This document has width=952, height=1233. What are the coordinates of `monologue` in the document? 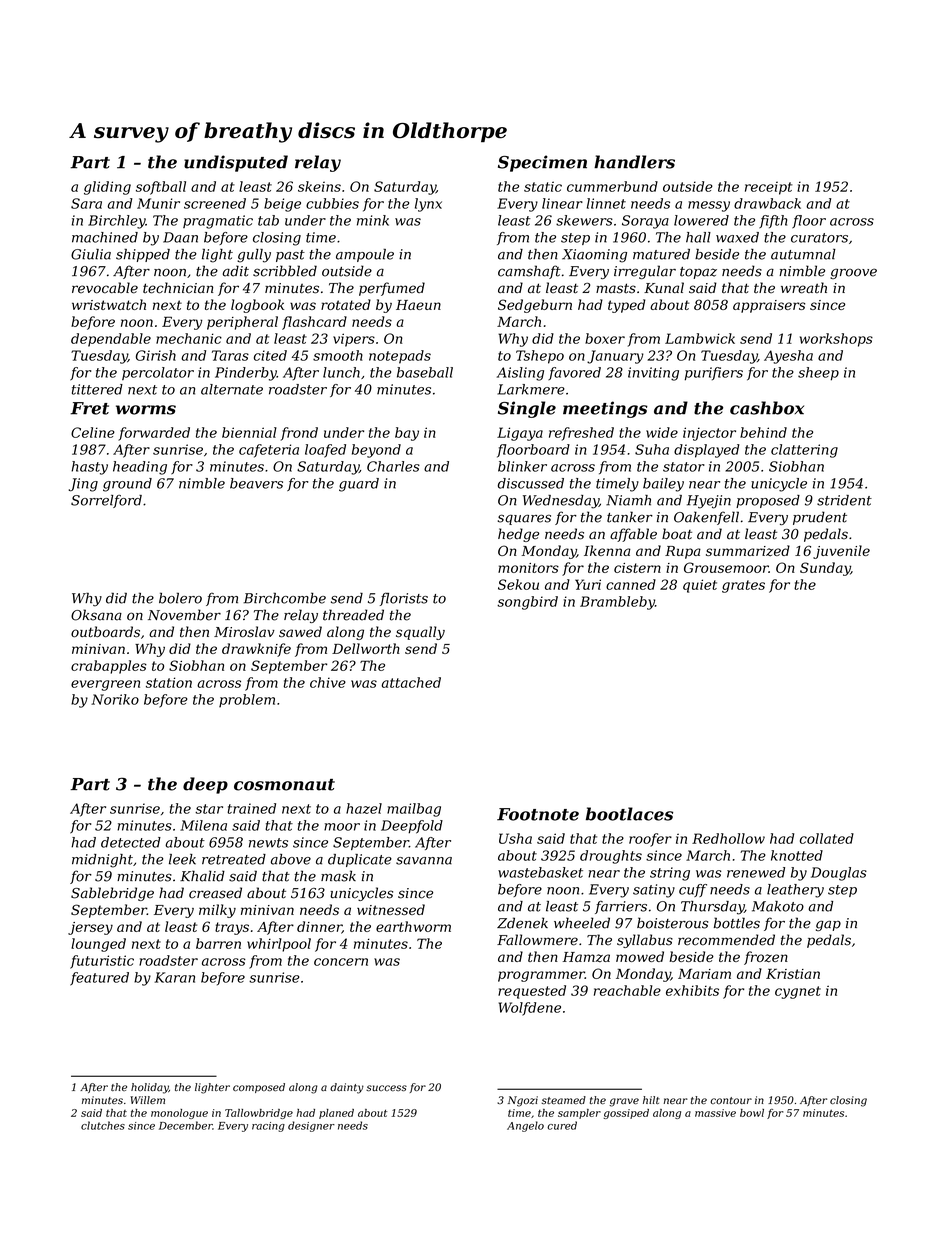 It's located at (179, 1114).
